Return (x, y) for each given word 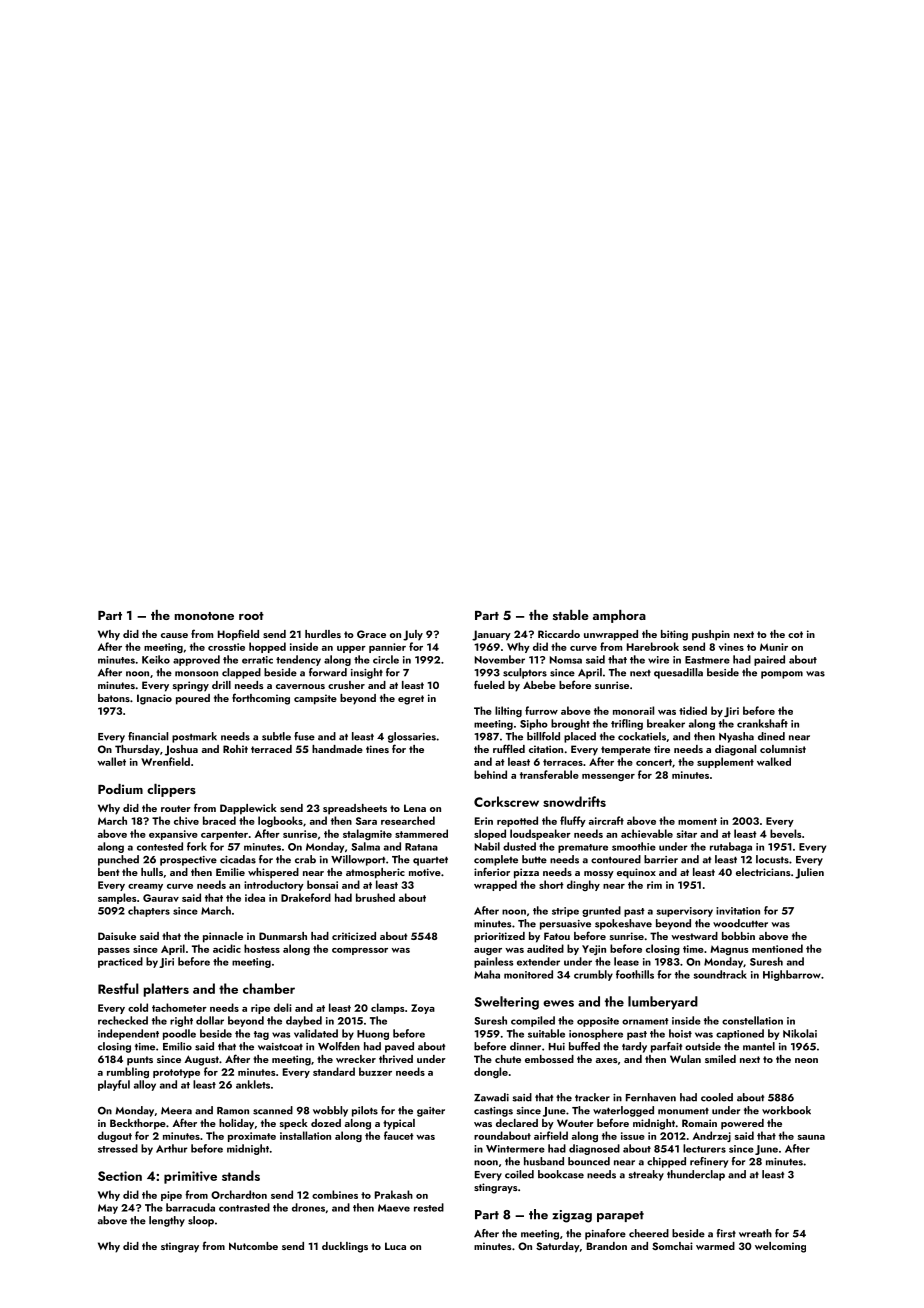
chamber (269, 988)
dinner (525, 1046)
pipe (171, 1196)
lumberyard (663, 1003)
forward (328, 672)
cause (174, 635)
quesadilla (678, 673)
